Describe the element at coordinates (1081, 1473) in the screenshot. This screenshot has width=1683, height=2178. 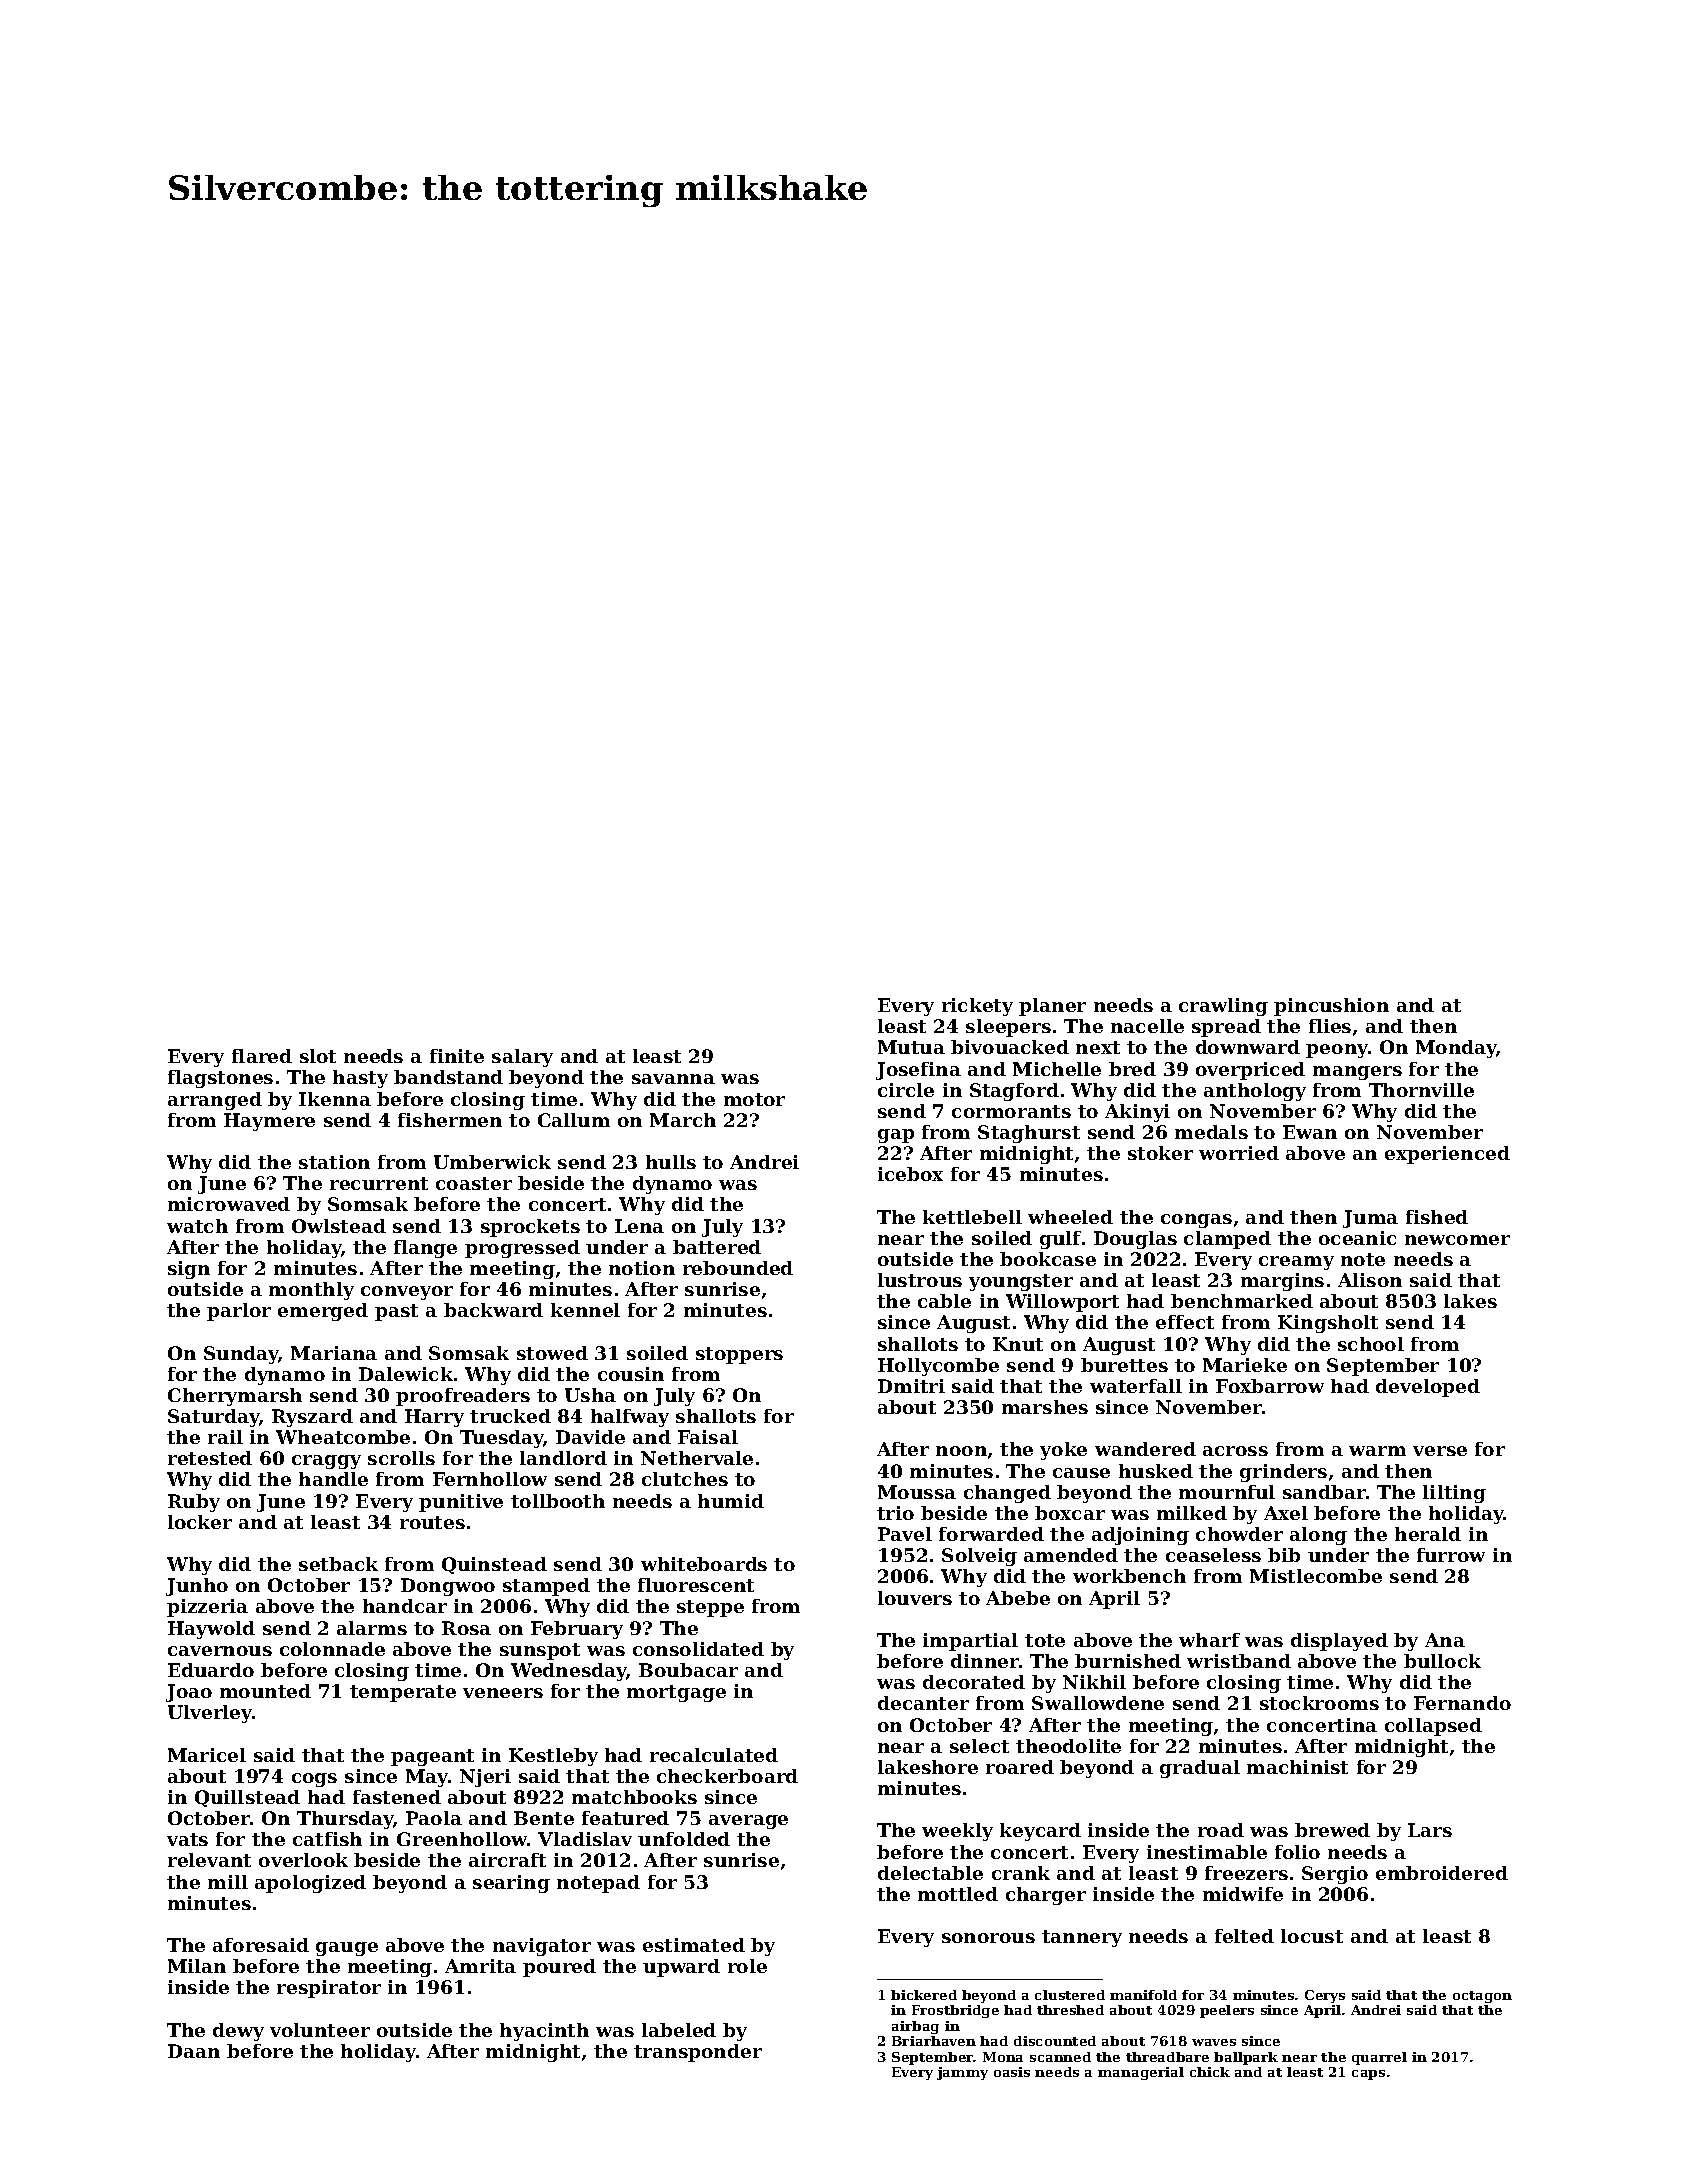
I see `cause` at that location.
